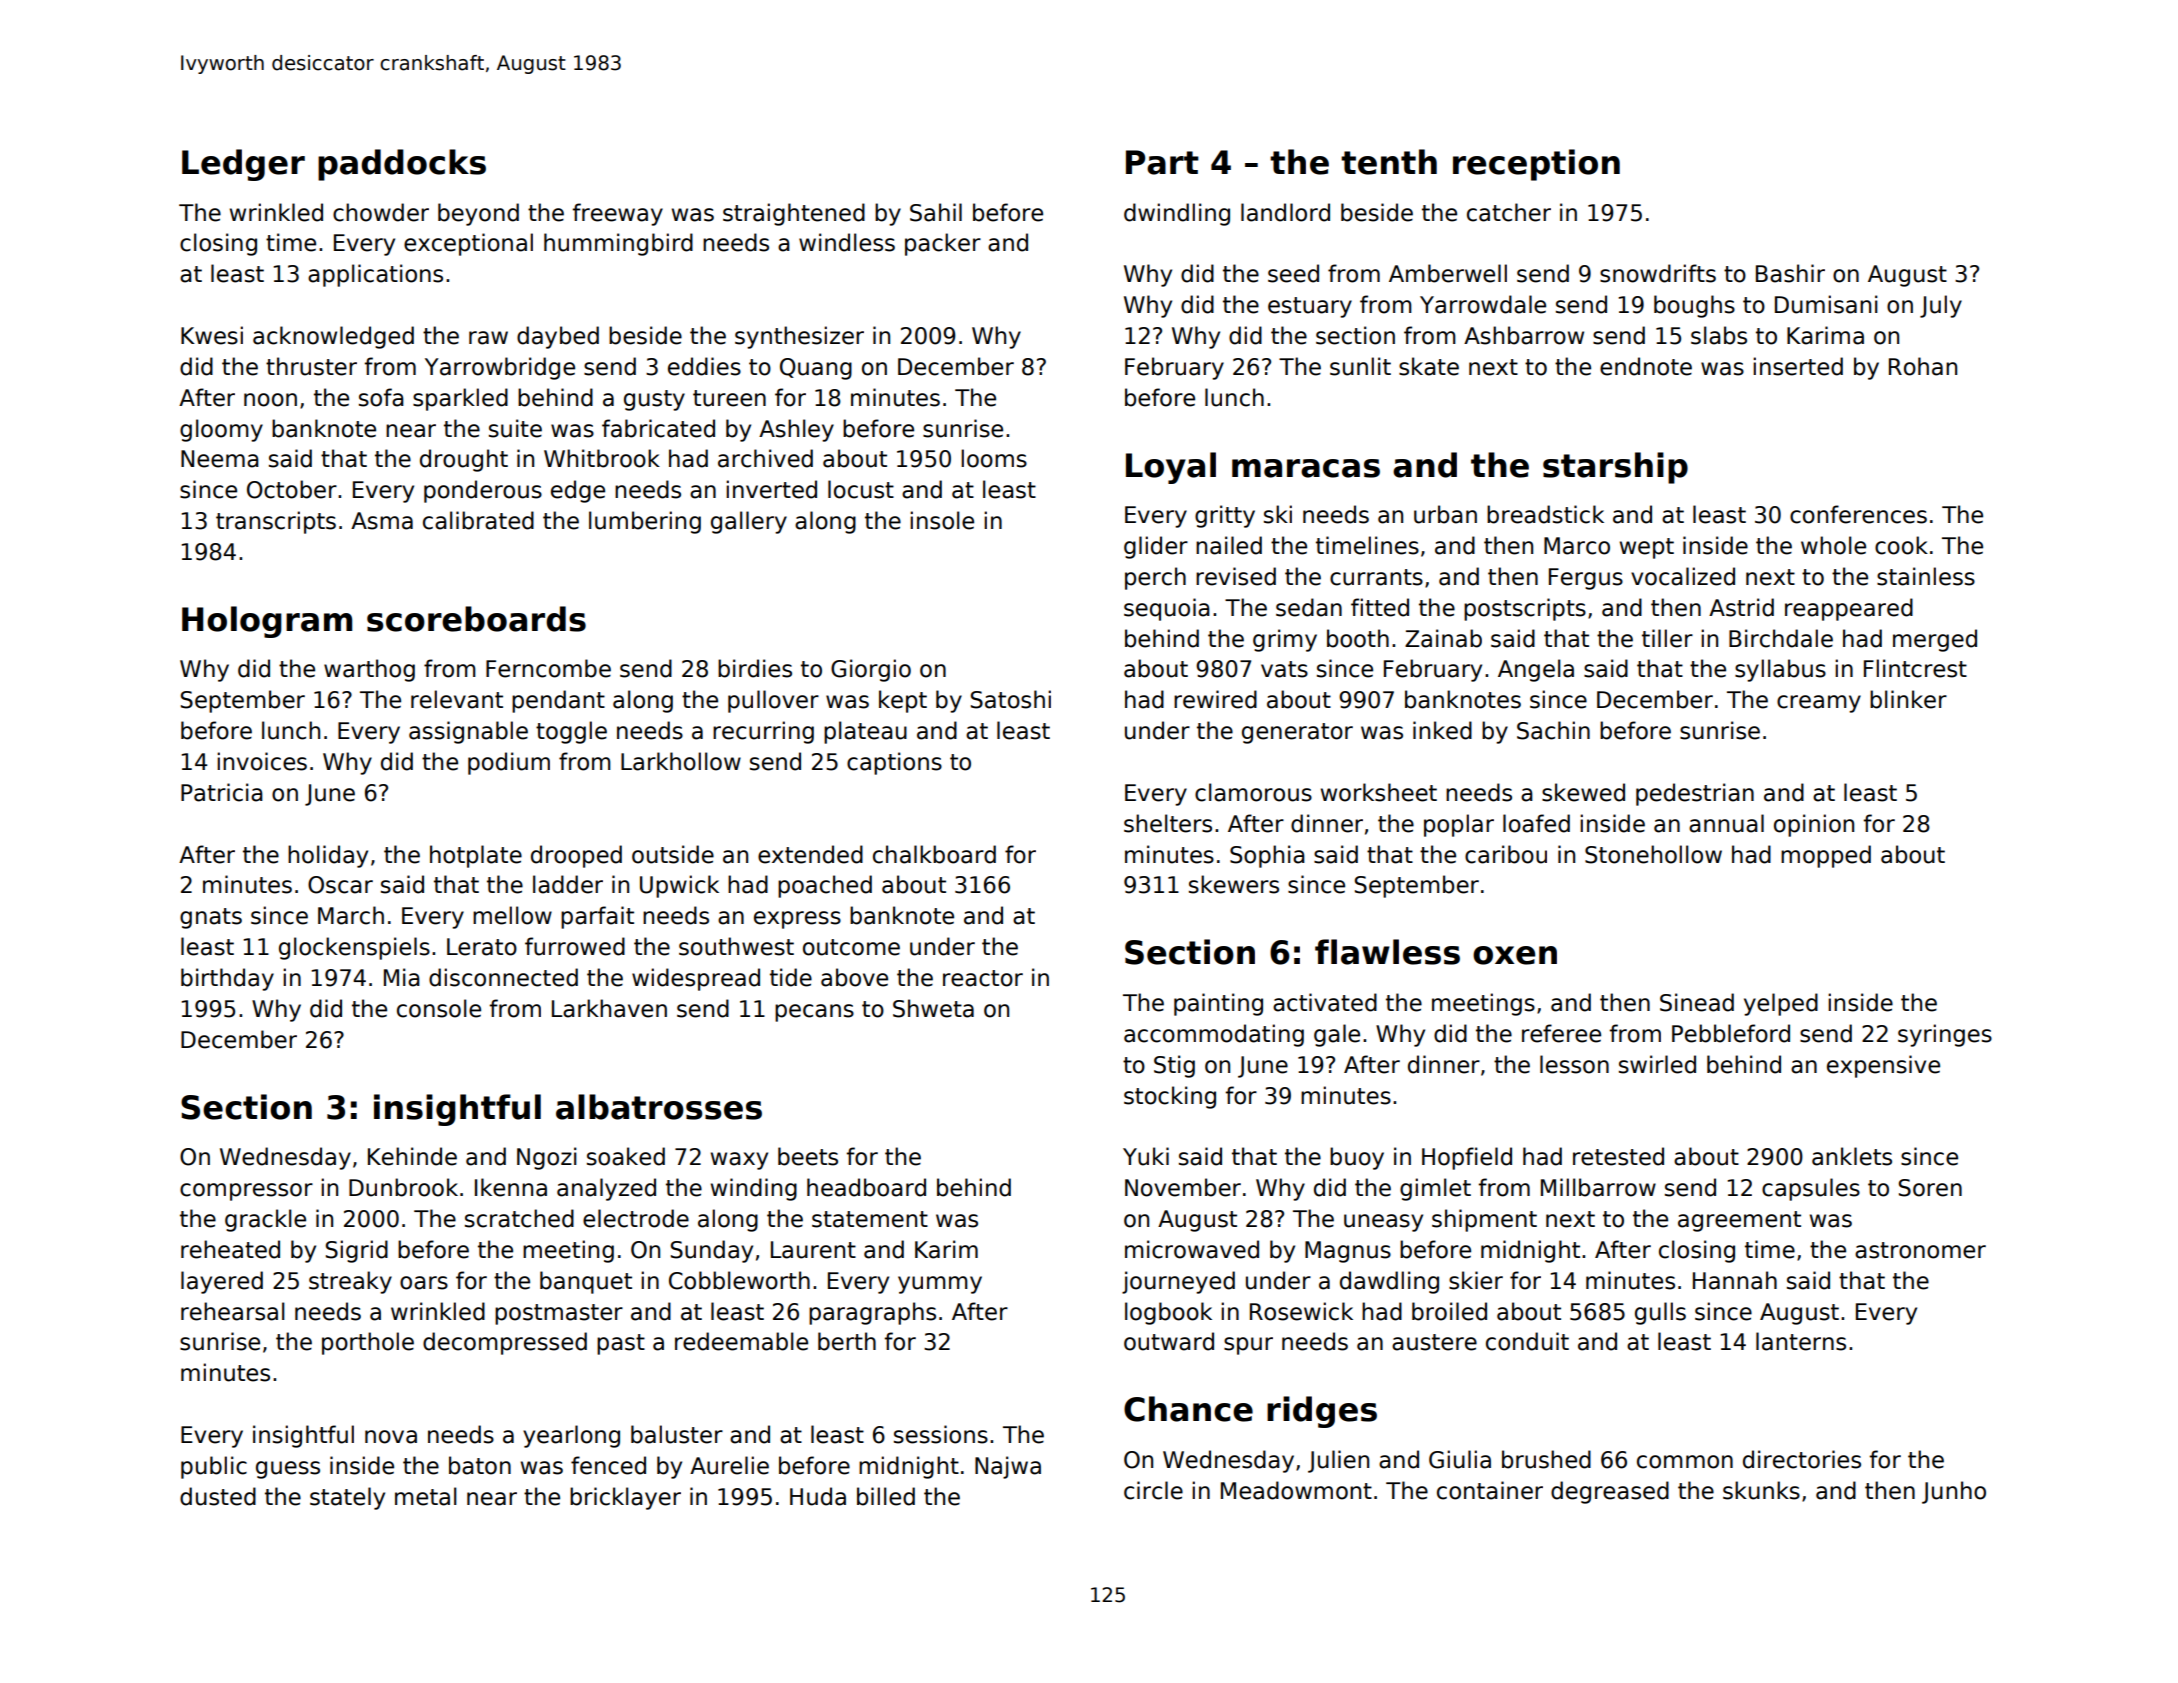 The width and height of the image is (2178, 1683). What do you see at coordinates (1167, 609) in the image?
I see `sequoia` at bounding box center [1167, 609].
